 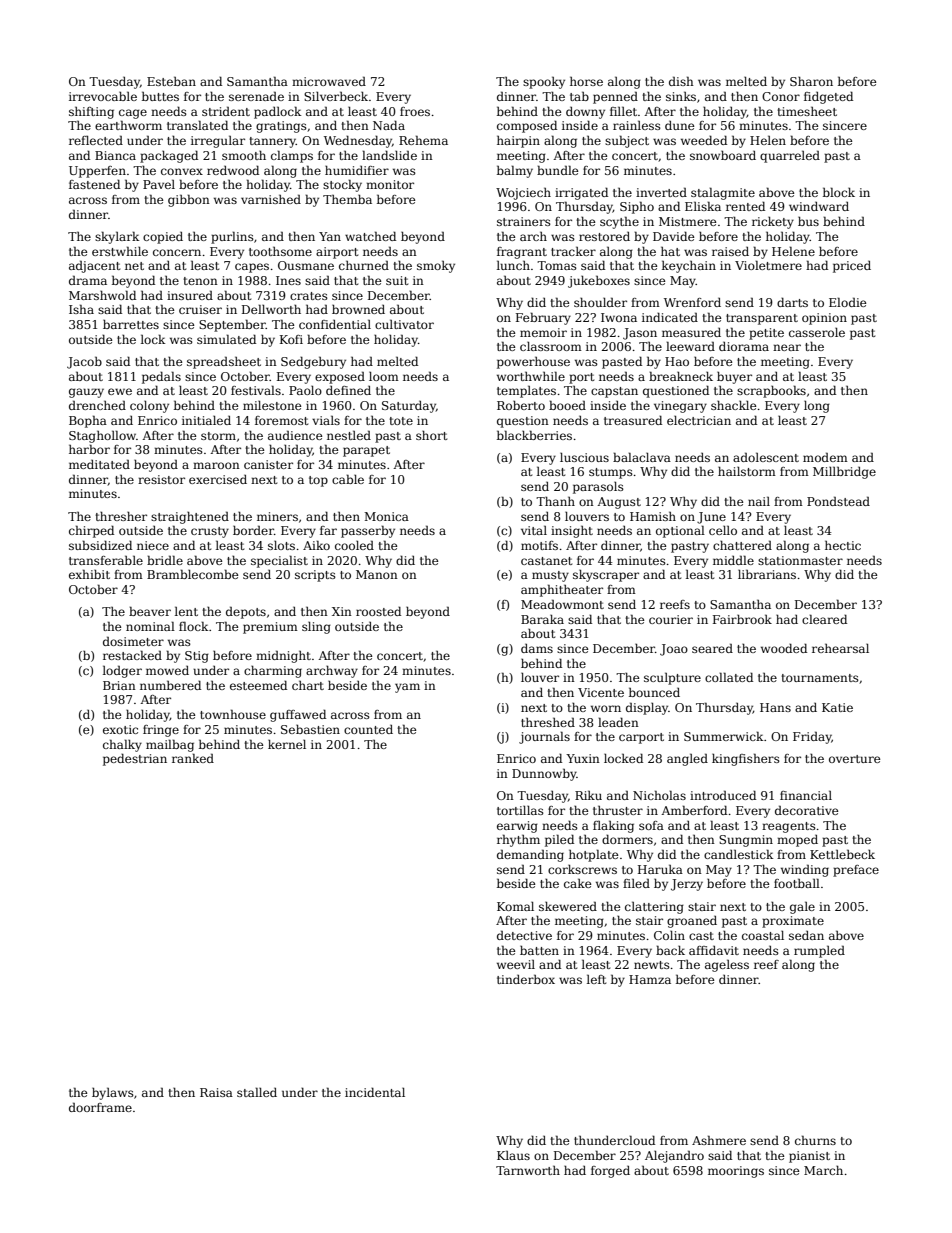 I want to click on townhouse, so click(x=233, y=714).
